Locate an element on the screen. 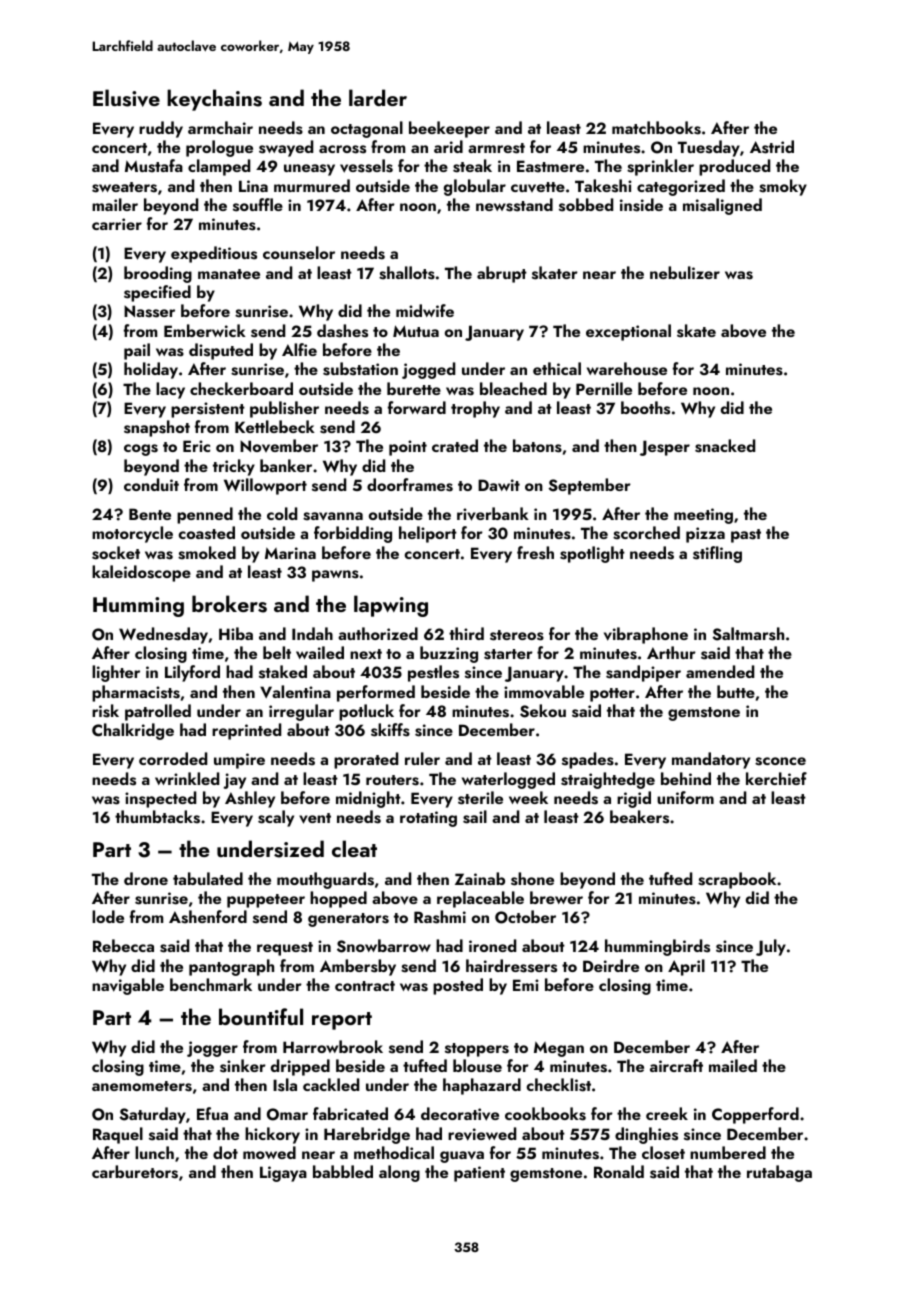 Image resolution: width=908 pixels, height=1316 pixels. sconce is located at coordinates (780, 761).
